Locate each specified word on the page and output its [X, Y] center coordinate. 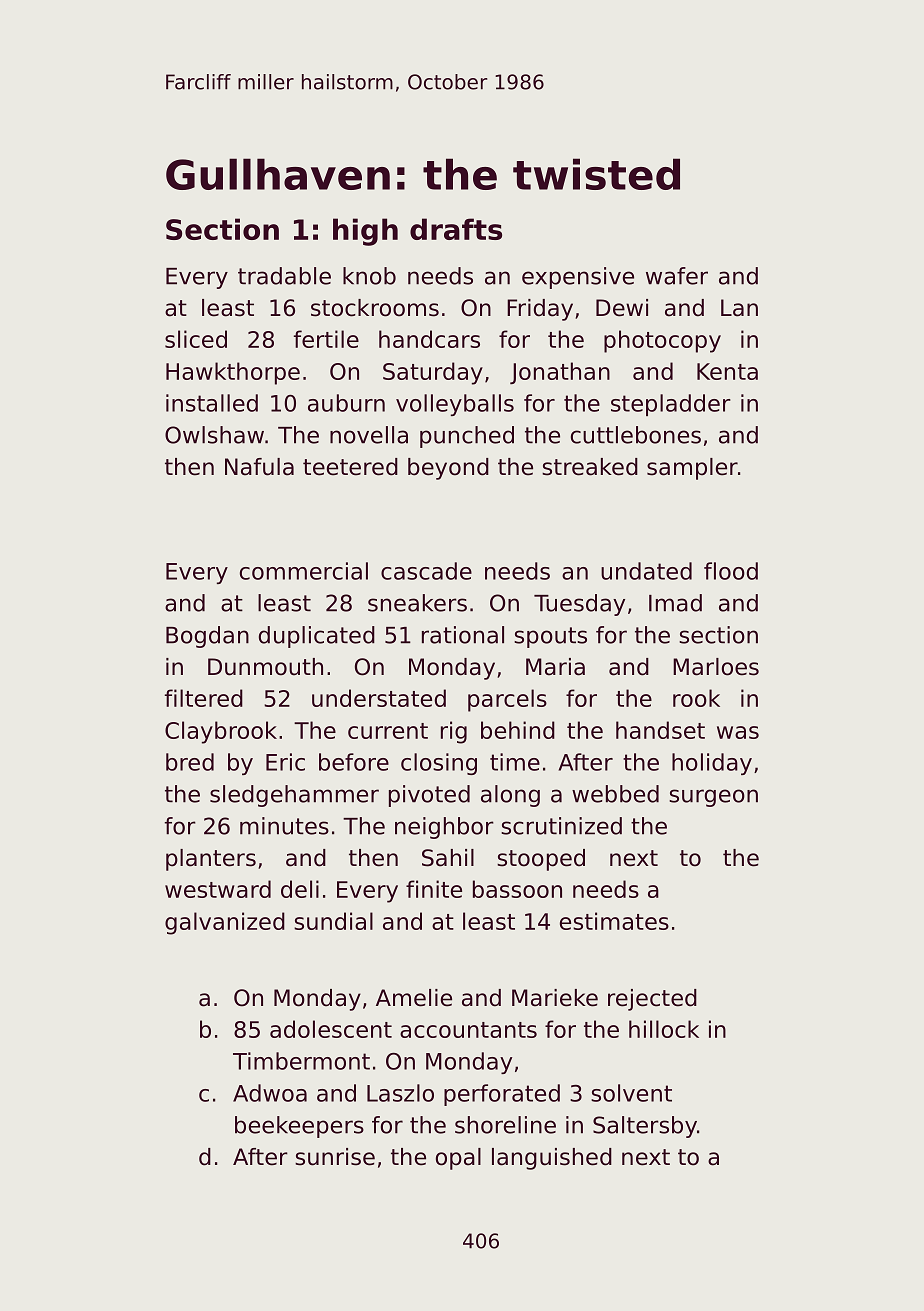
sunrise [335, 1157]
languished [552, 1159]
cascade [426, 571]
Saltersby [645, 1127]
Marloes [716, 667]
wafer [677, 276]
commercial [304, 571]
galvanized [225, 923]
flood [731, 571]
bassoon [517, 889]
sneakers [417, 603]
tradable [284, 276]
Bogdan [207, 637]
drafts [456, 229]
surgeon [713, 798]
